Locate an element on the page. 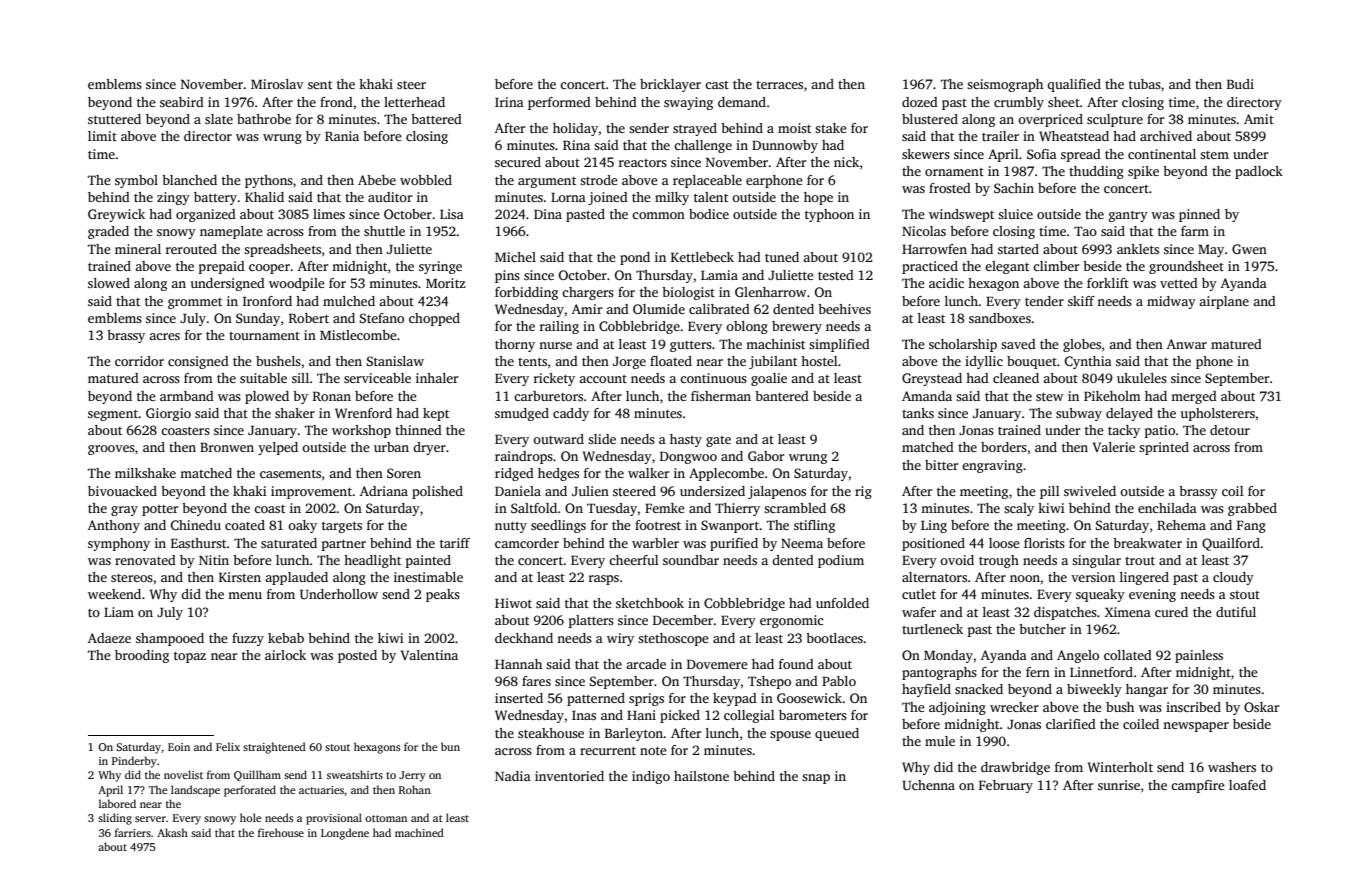  slate is located at coordinates (219, 119).
